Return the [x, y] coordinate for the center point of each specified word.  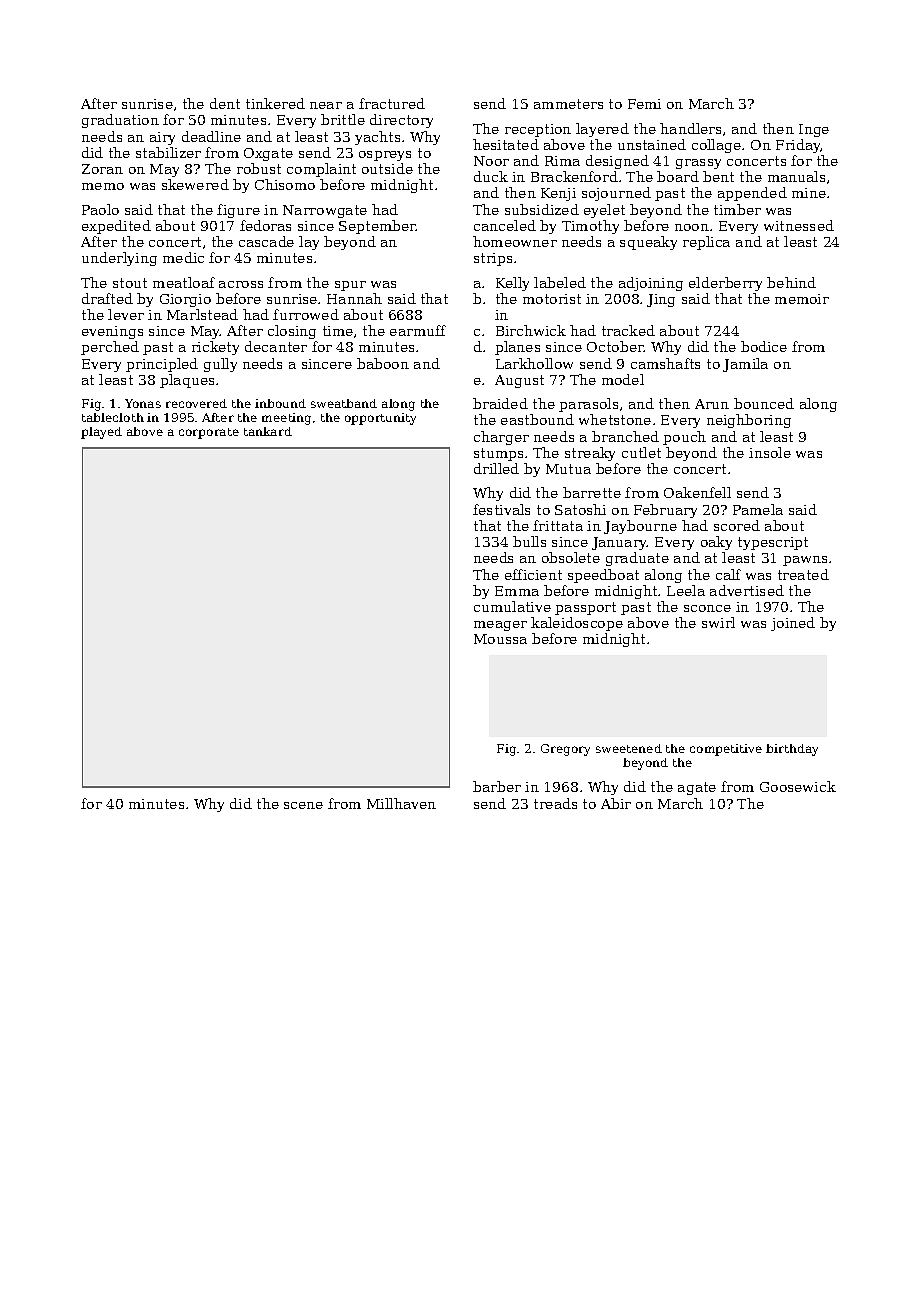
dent [225, 103]
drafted [107, 298]
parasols [588, 405]
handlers [690, 128]
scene [303, 805]
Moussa [500, 639]
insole [770, 452]
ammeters [568, 104]
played [101, 433]
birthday [792, 750]
